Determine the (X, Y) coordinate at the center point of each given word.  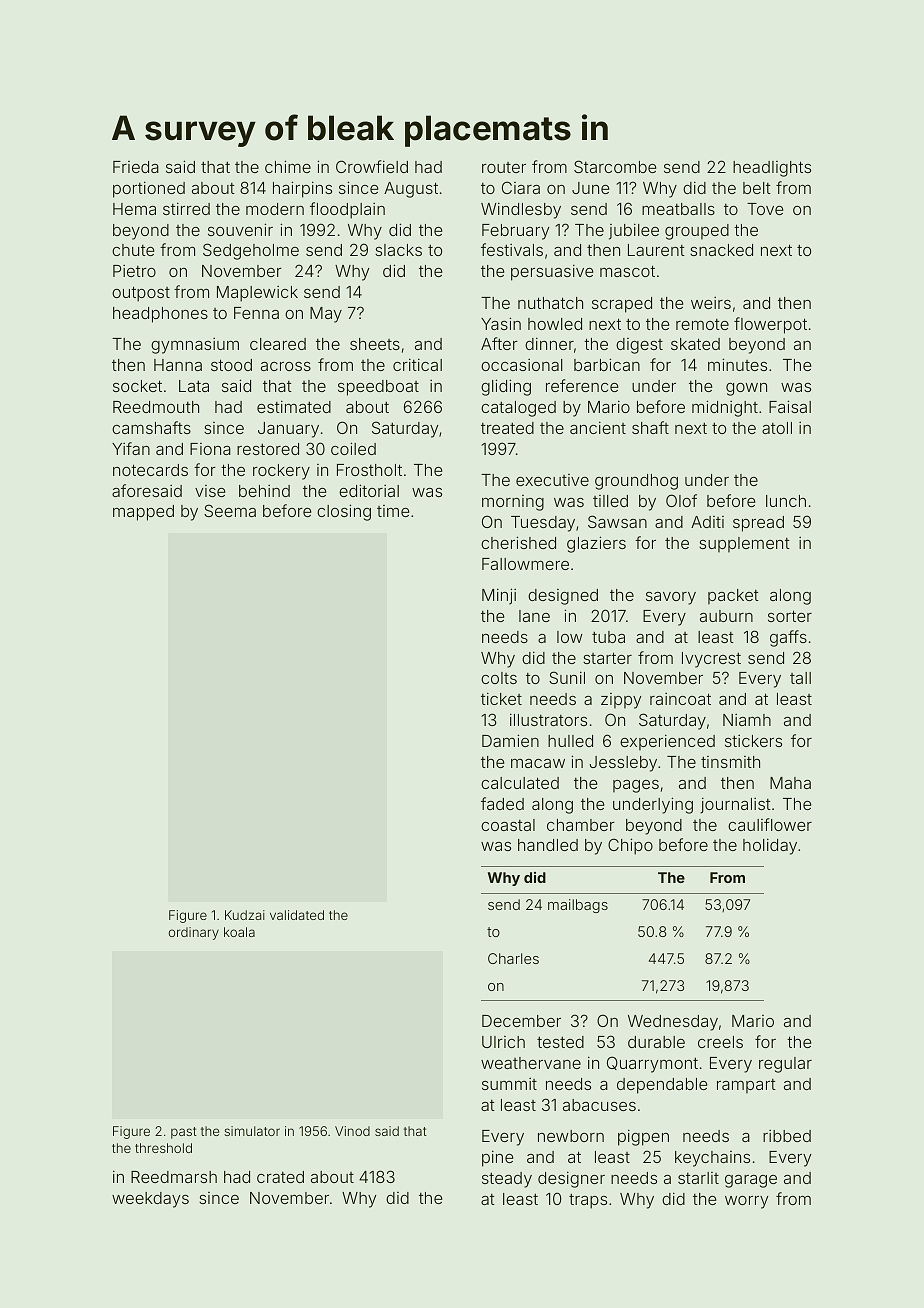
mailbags (578, 906)
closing (344, 512)
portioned (149, 189)
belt (757, 188)
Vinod (352, 1131)
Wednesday (673, 1023)
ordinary (193, 933)
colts (499, 678)
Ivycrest (711, 660)
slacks (398, 250)
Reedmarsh (174, 1177)
